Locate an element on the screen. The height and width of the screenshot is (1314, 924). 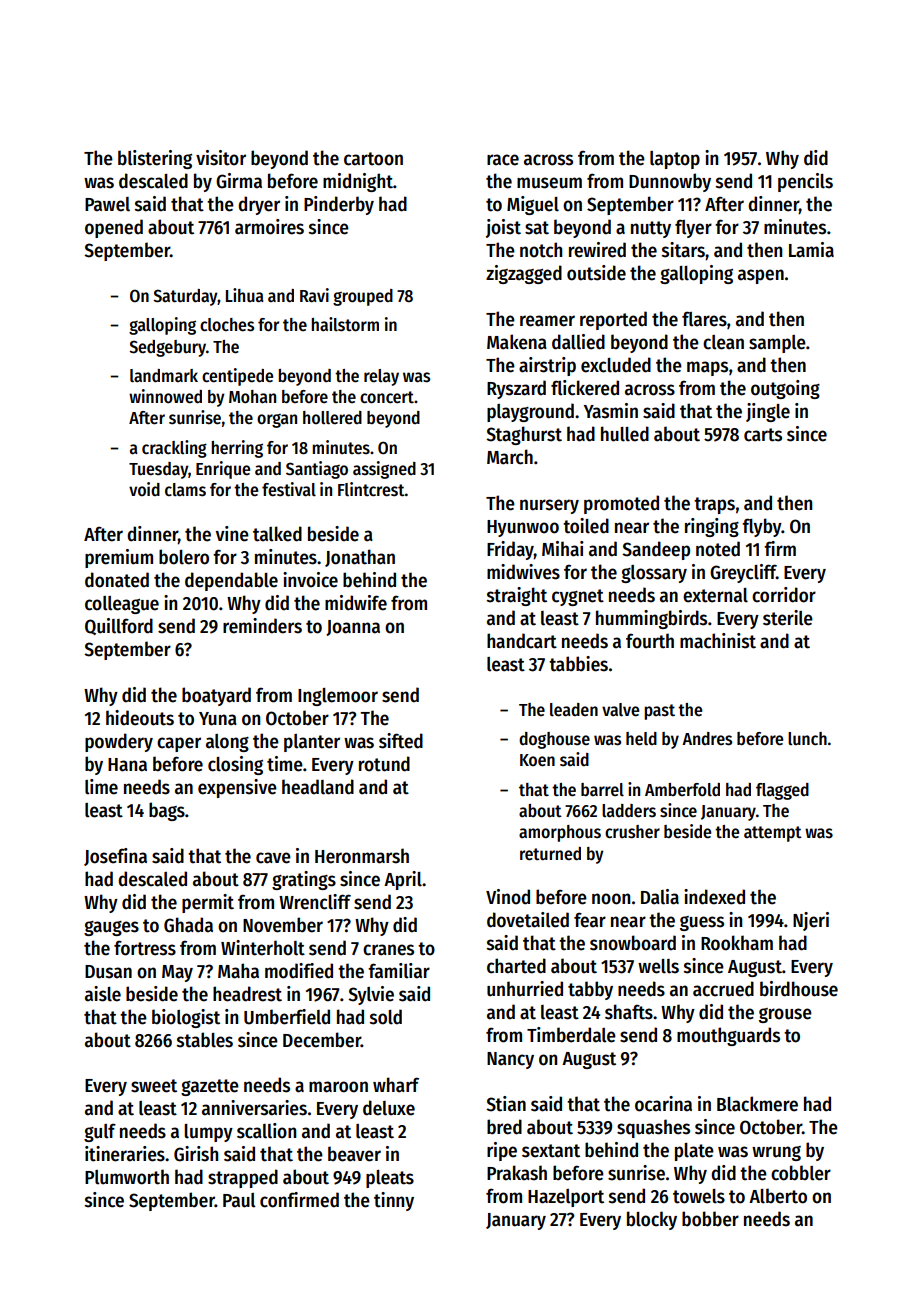
March is located at coordinates (510, 457).
